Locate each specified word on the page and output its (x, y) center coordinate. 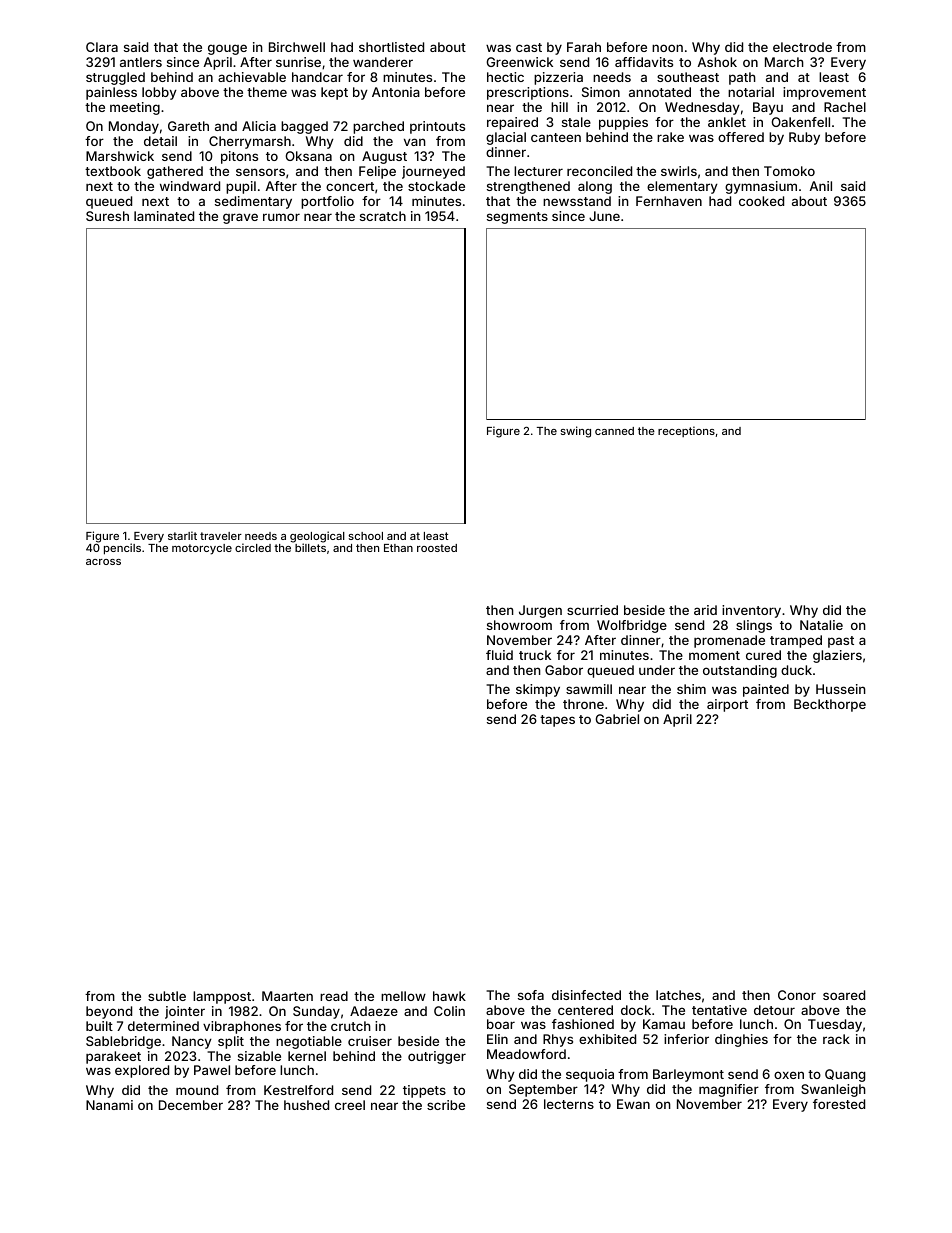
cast (529, 47)
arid (705, 610)
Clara (102, 47)
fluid (499, 655)
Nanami (109, 1105)
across (103, 562)
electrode (802, 47)
